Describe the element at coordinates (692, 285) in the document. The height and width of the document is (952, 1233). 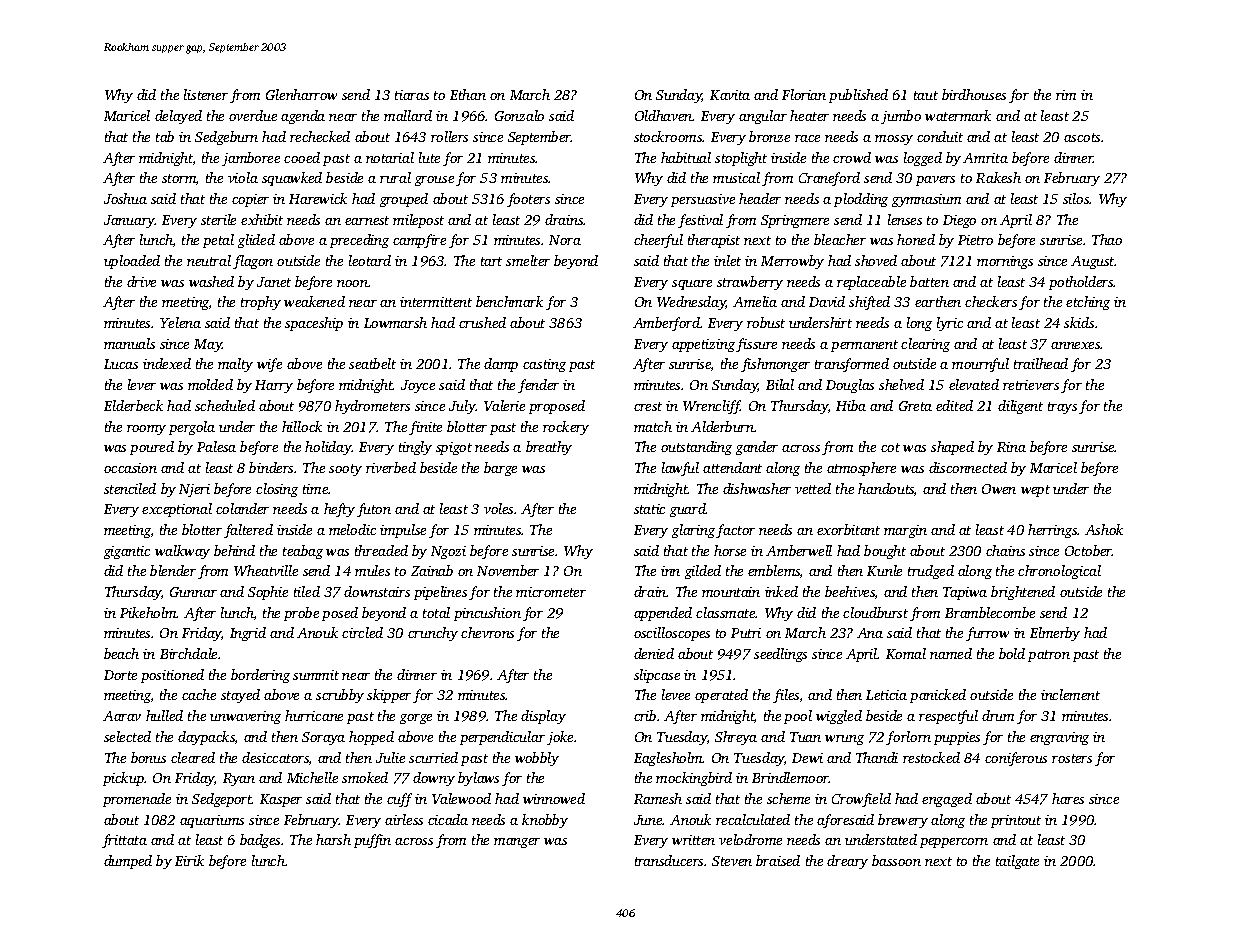
I see `square` at that location.
